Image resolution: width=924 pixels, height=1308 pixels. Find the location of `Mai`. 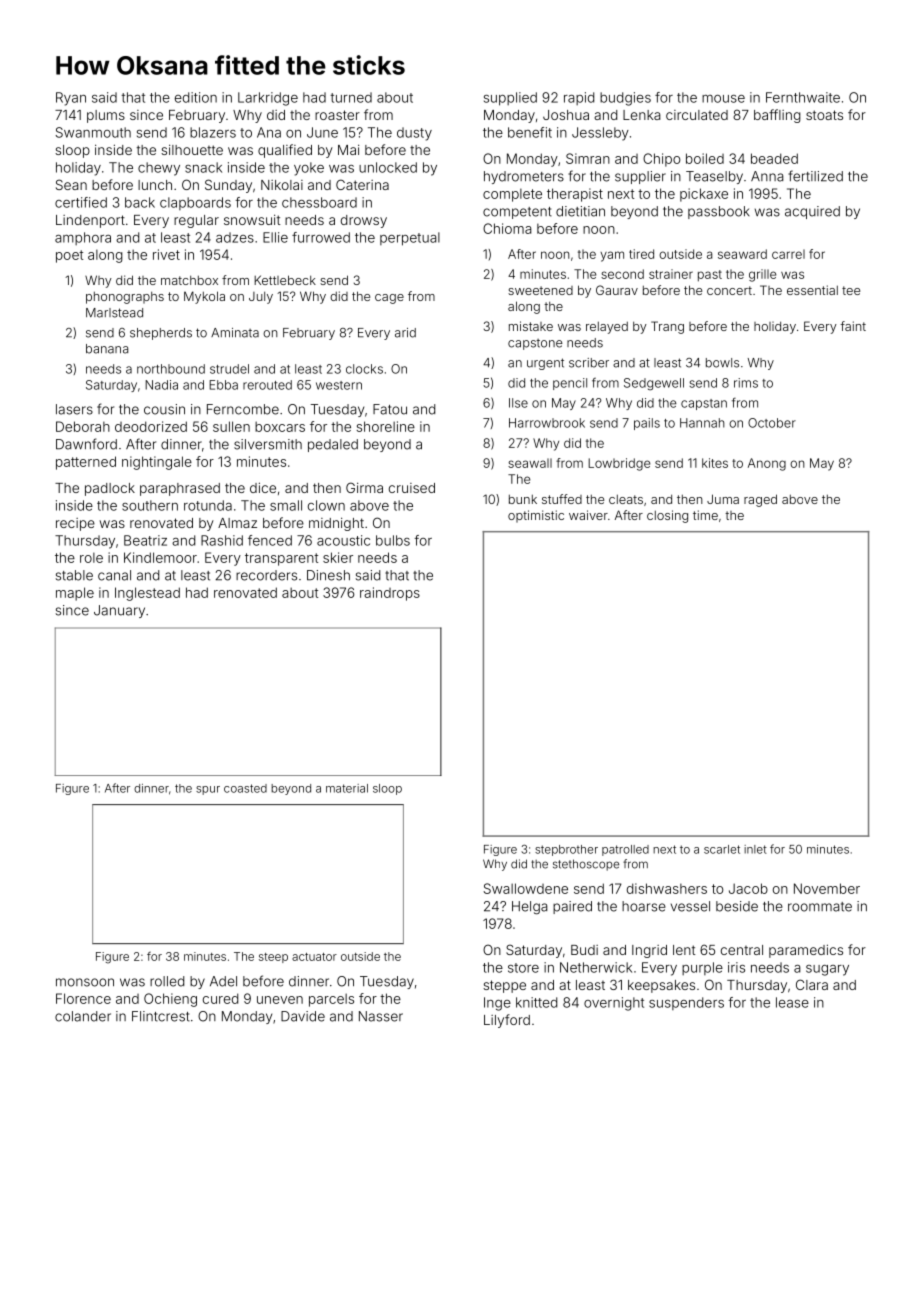

Mai is located at coordinates (348, 149).
